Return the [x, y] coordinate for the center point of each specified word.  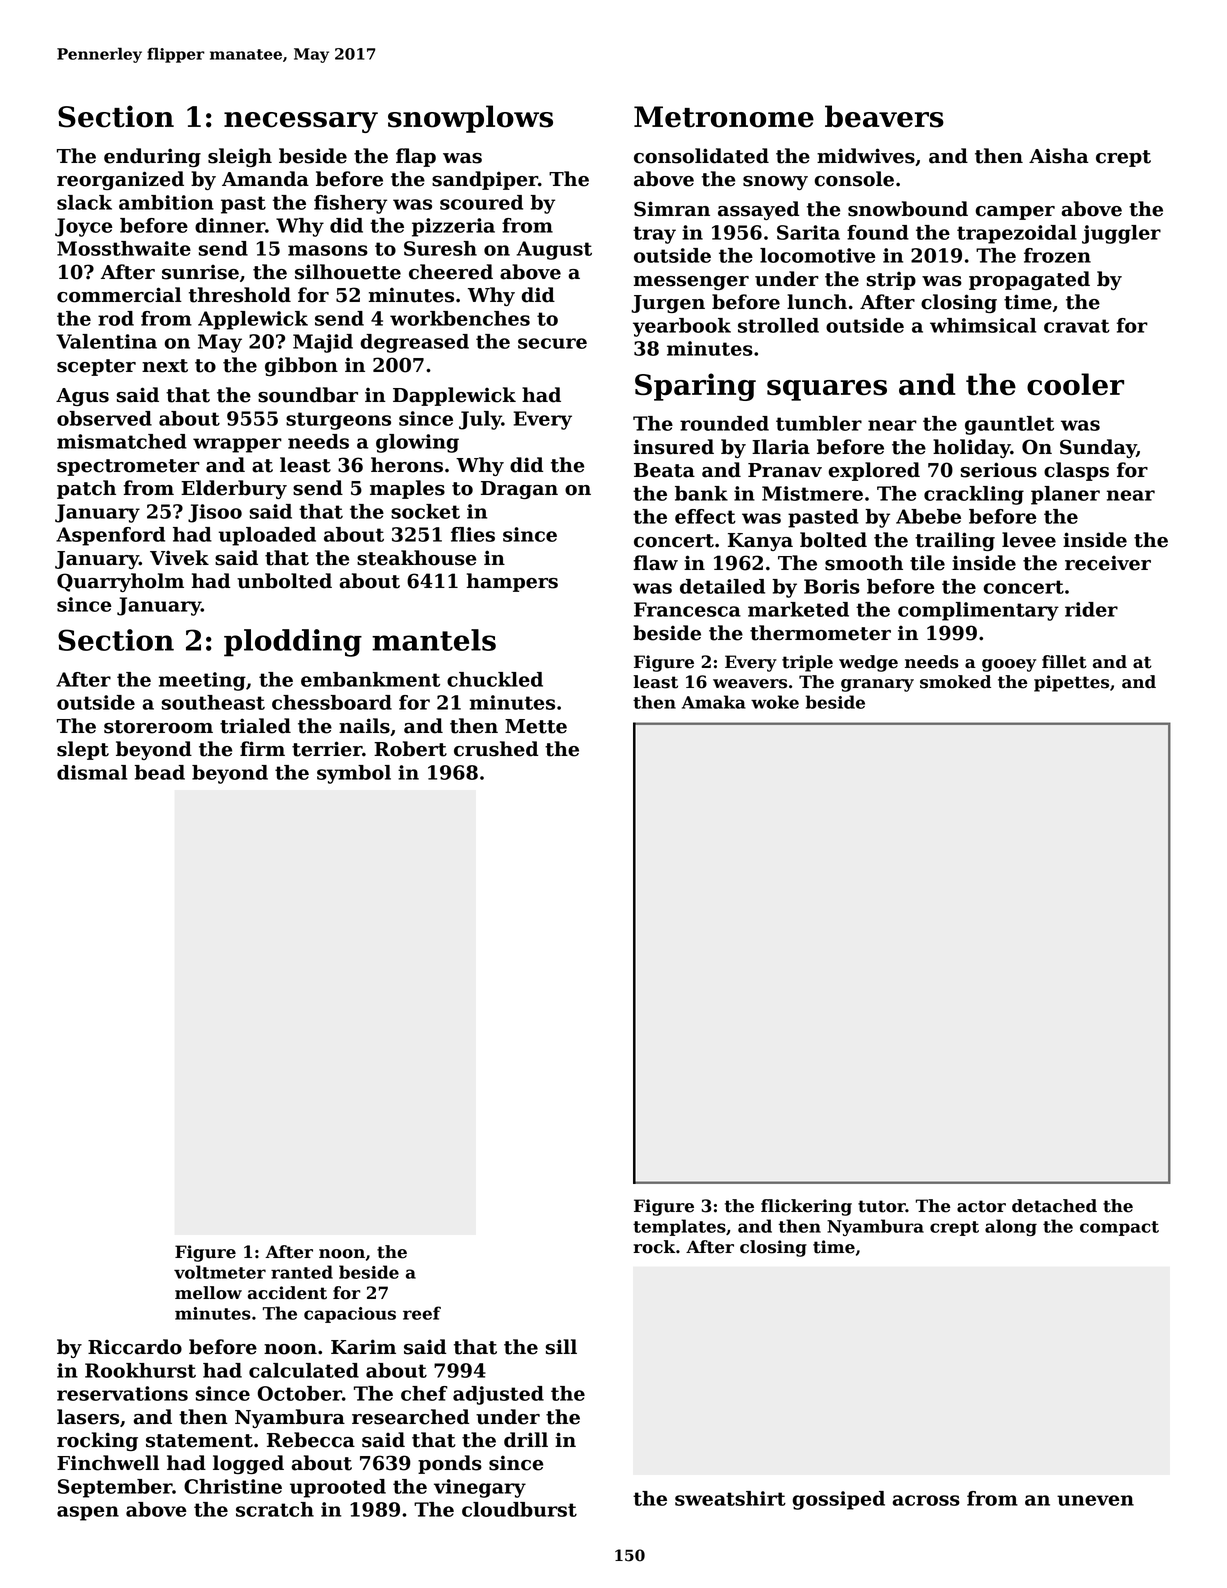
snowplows [470, 119]
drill [526, 1440]
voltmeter [220, 1272]
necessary [301, 122]
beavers [884, 116]
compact [1119, 1228]
